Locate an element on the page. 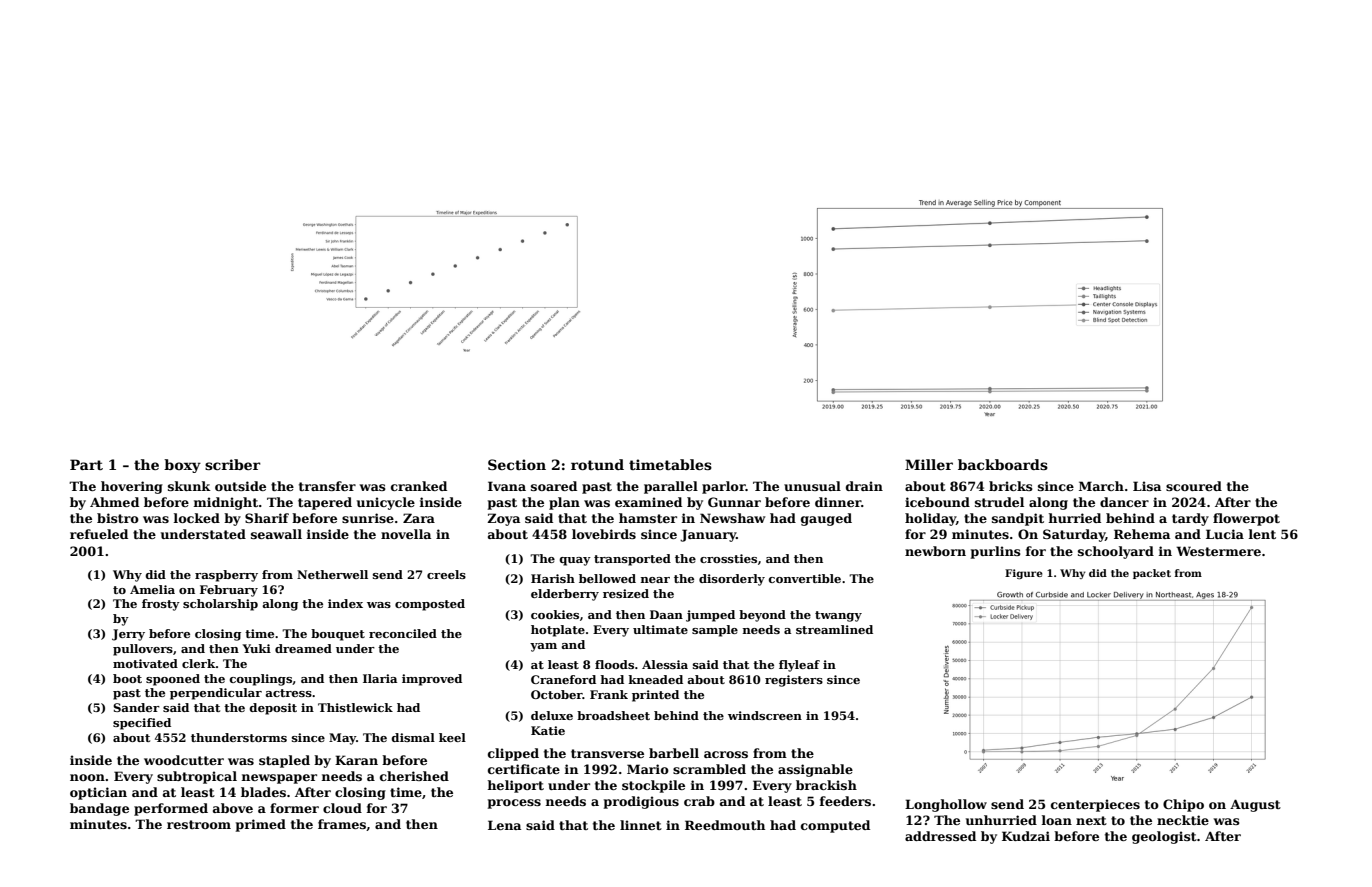 The height and width of the page is (887, 1372). backboards is located at coordinates (1003, 464).
